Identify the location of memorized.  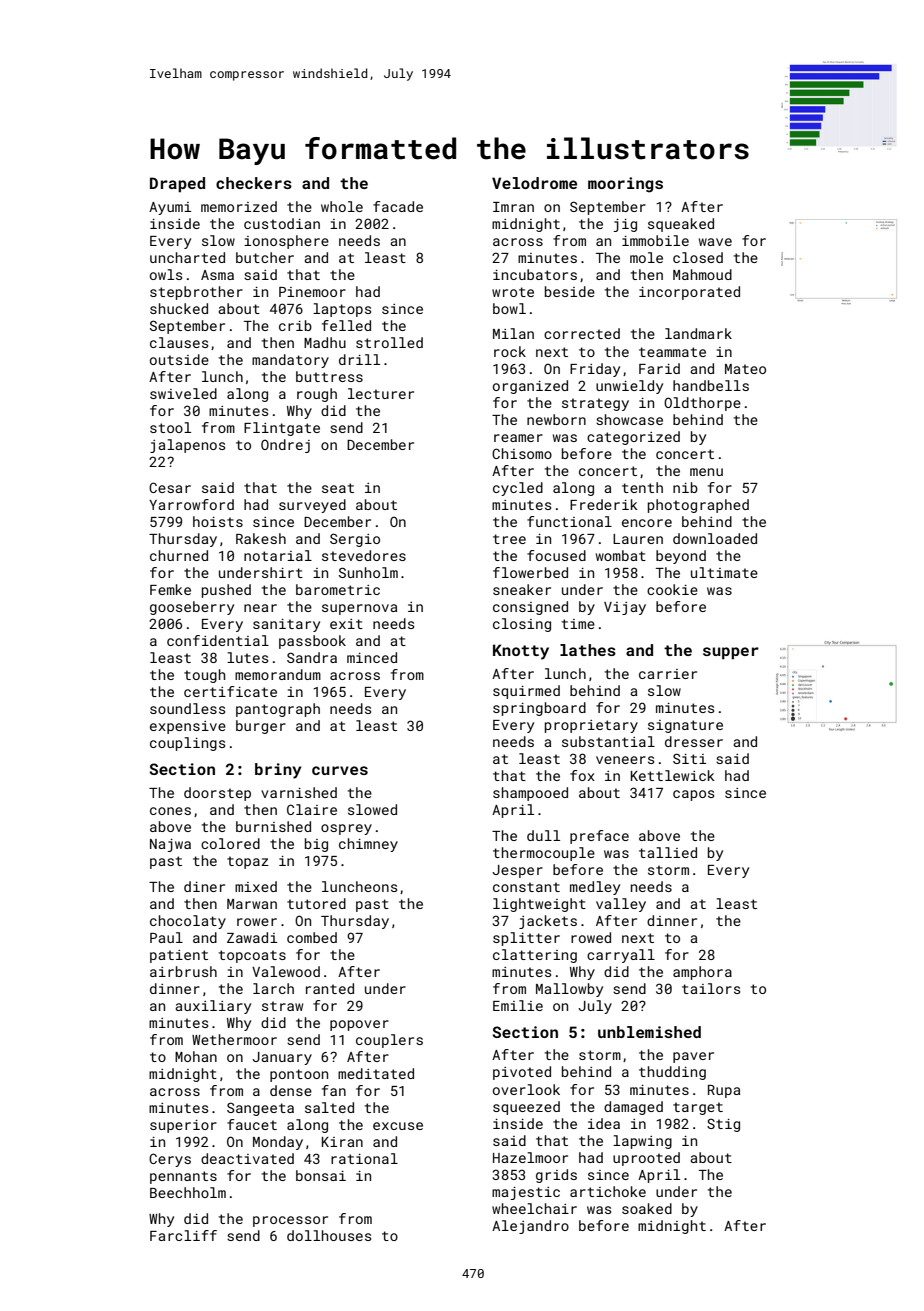
(239, 206).
